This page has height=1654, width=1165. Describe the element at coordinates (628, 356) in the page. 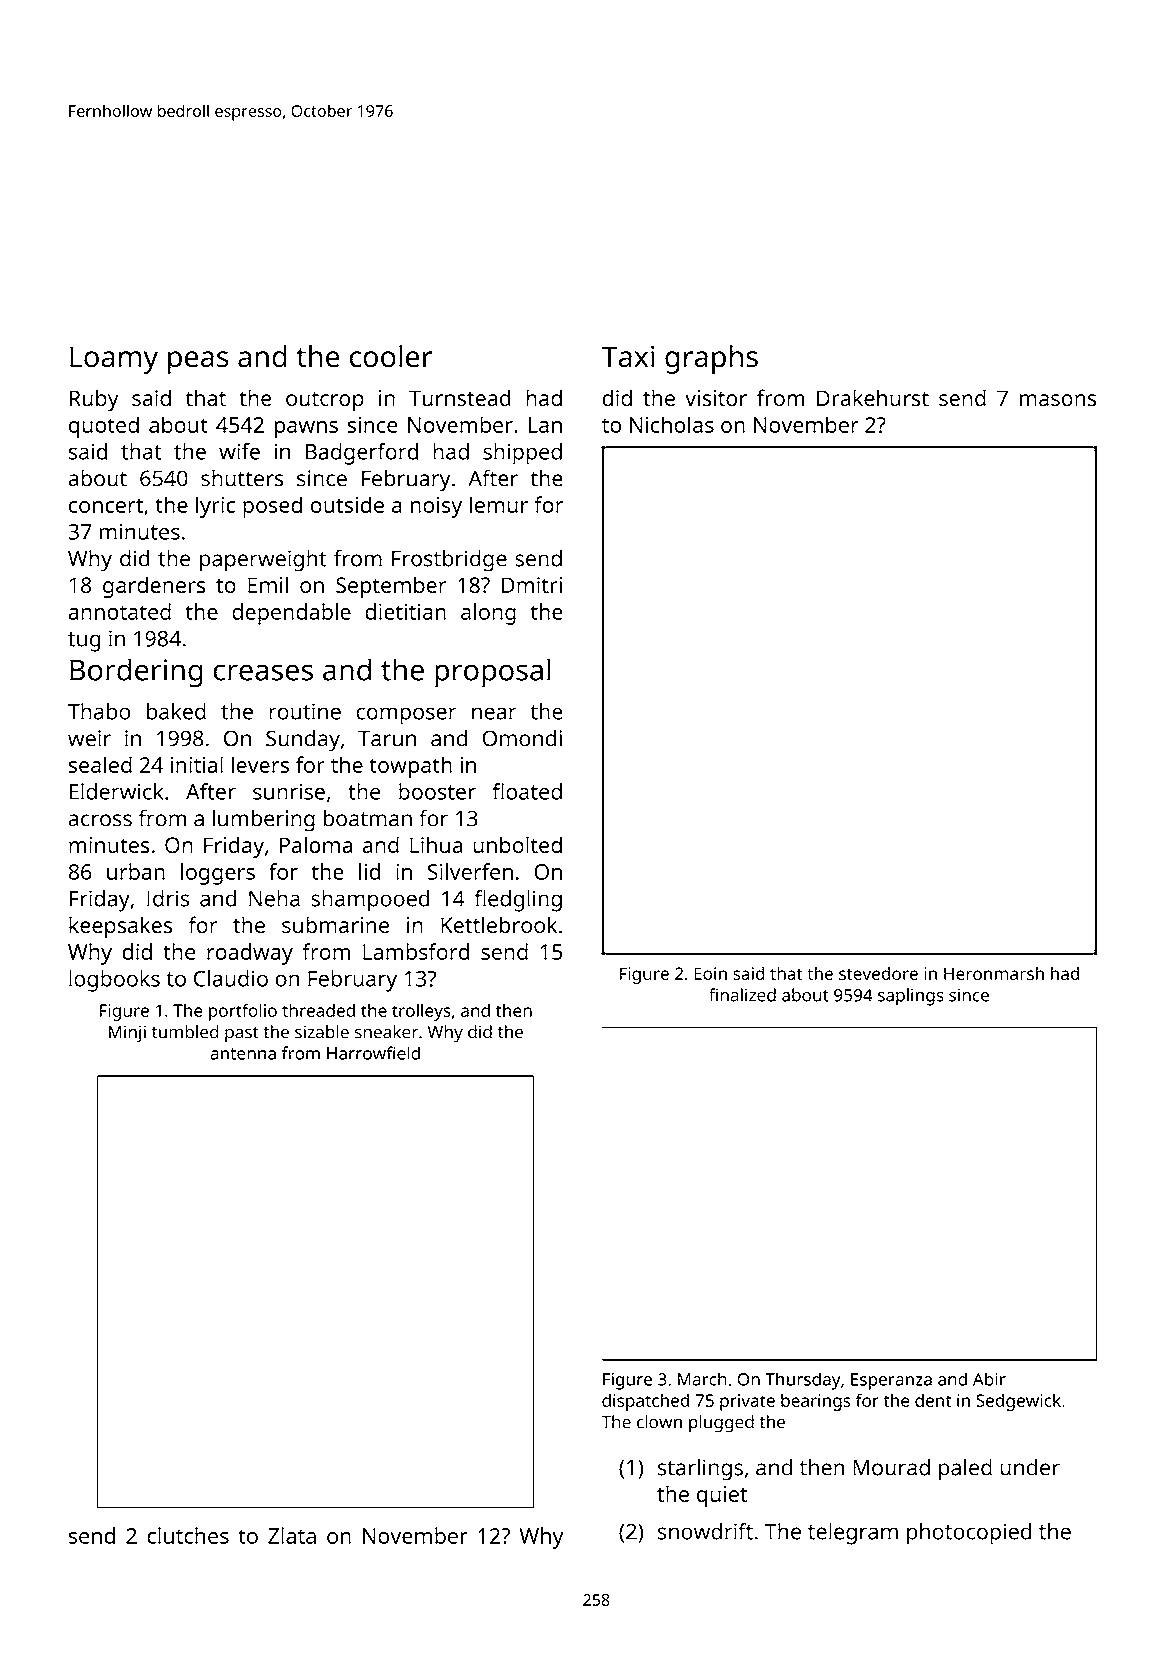

I see `Taxi` at that location.
